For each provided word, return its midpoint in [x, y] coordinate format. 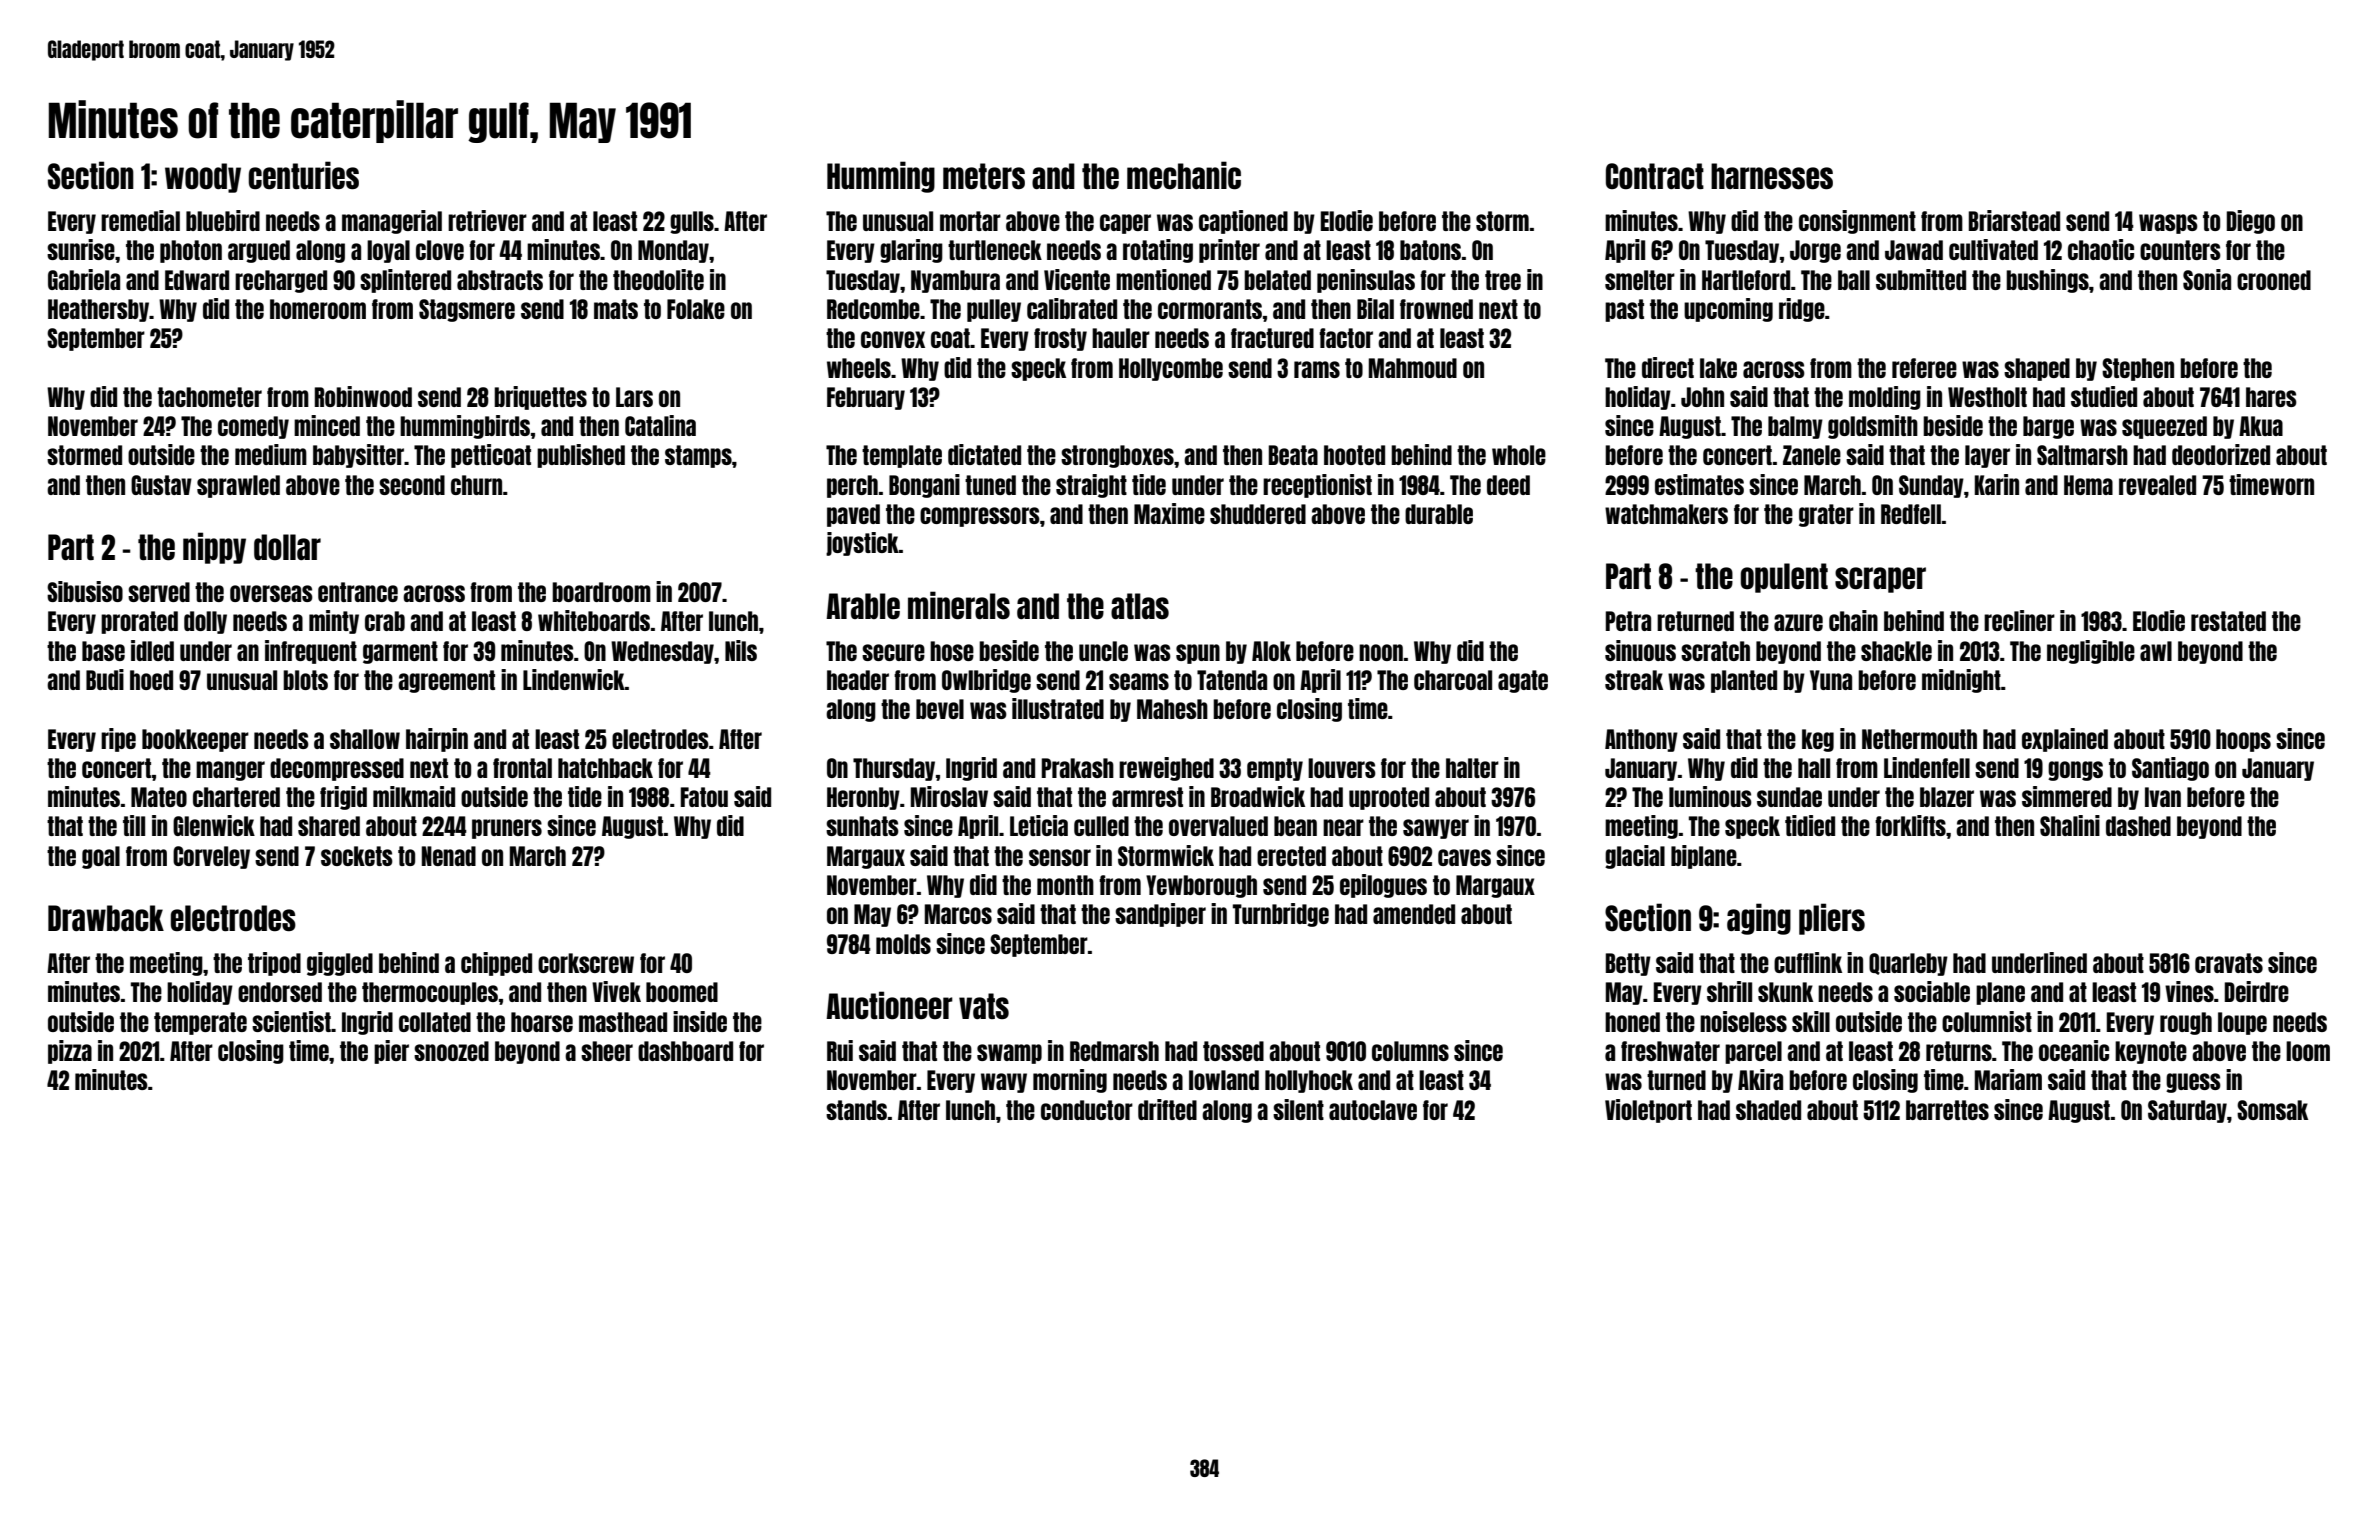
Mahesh [1172, 709]
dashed [2138, 826]
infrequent [311, 652]
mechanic [1184, 175]
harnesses [1772, 176]
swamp [1009, 1054]
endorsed [280, 992]
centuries [304, 175]
